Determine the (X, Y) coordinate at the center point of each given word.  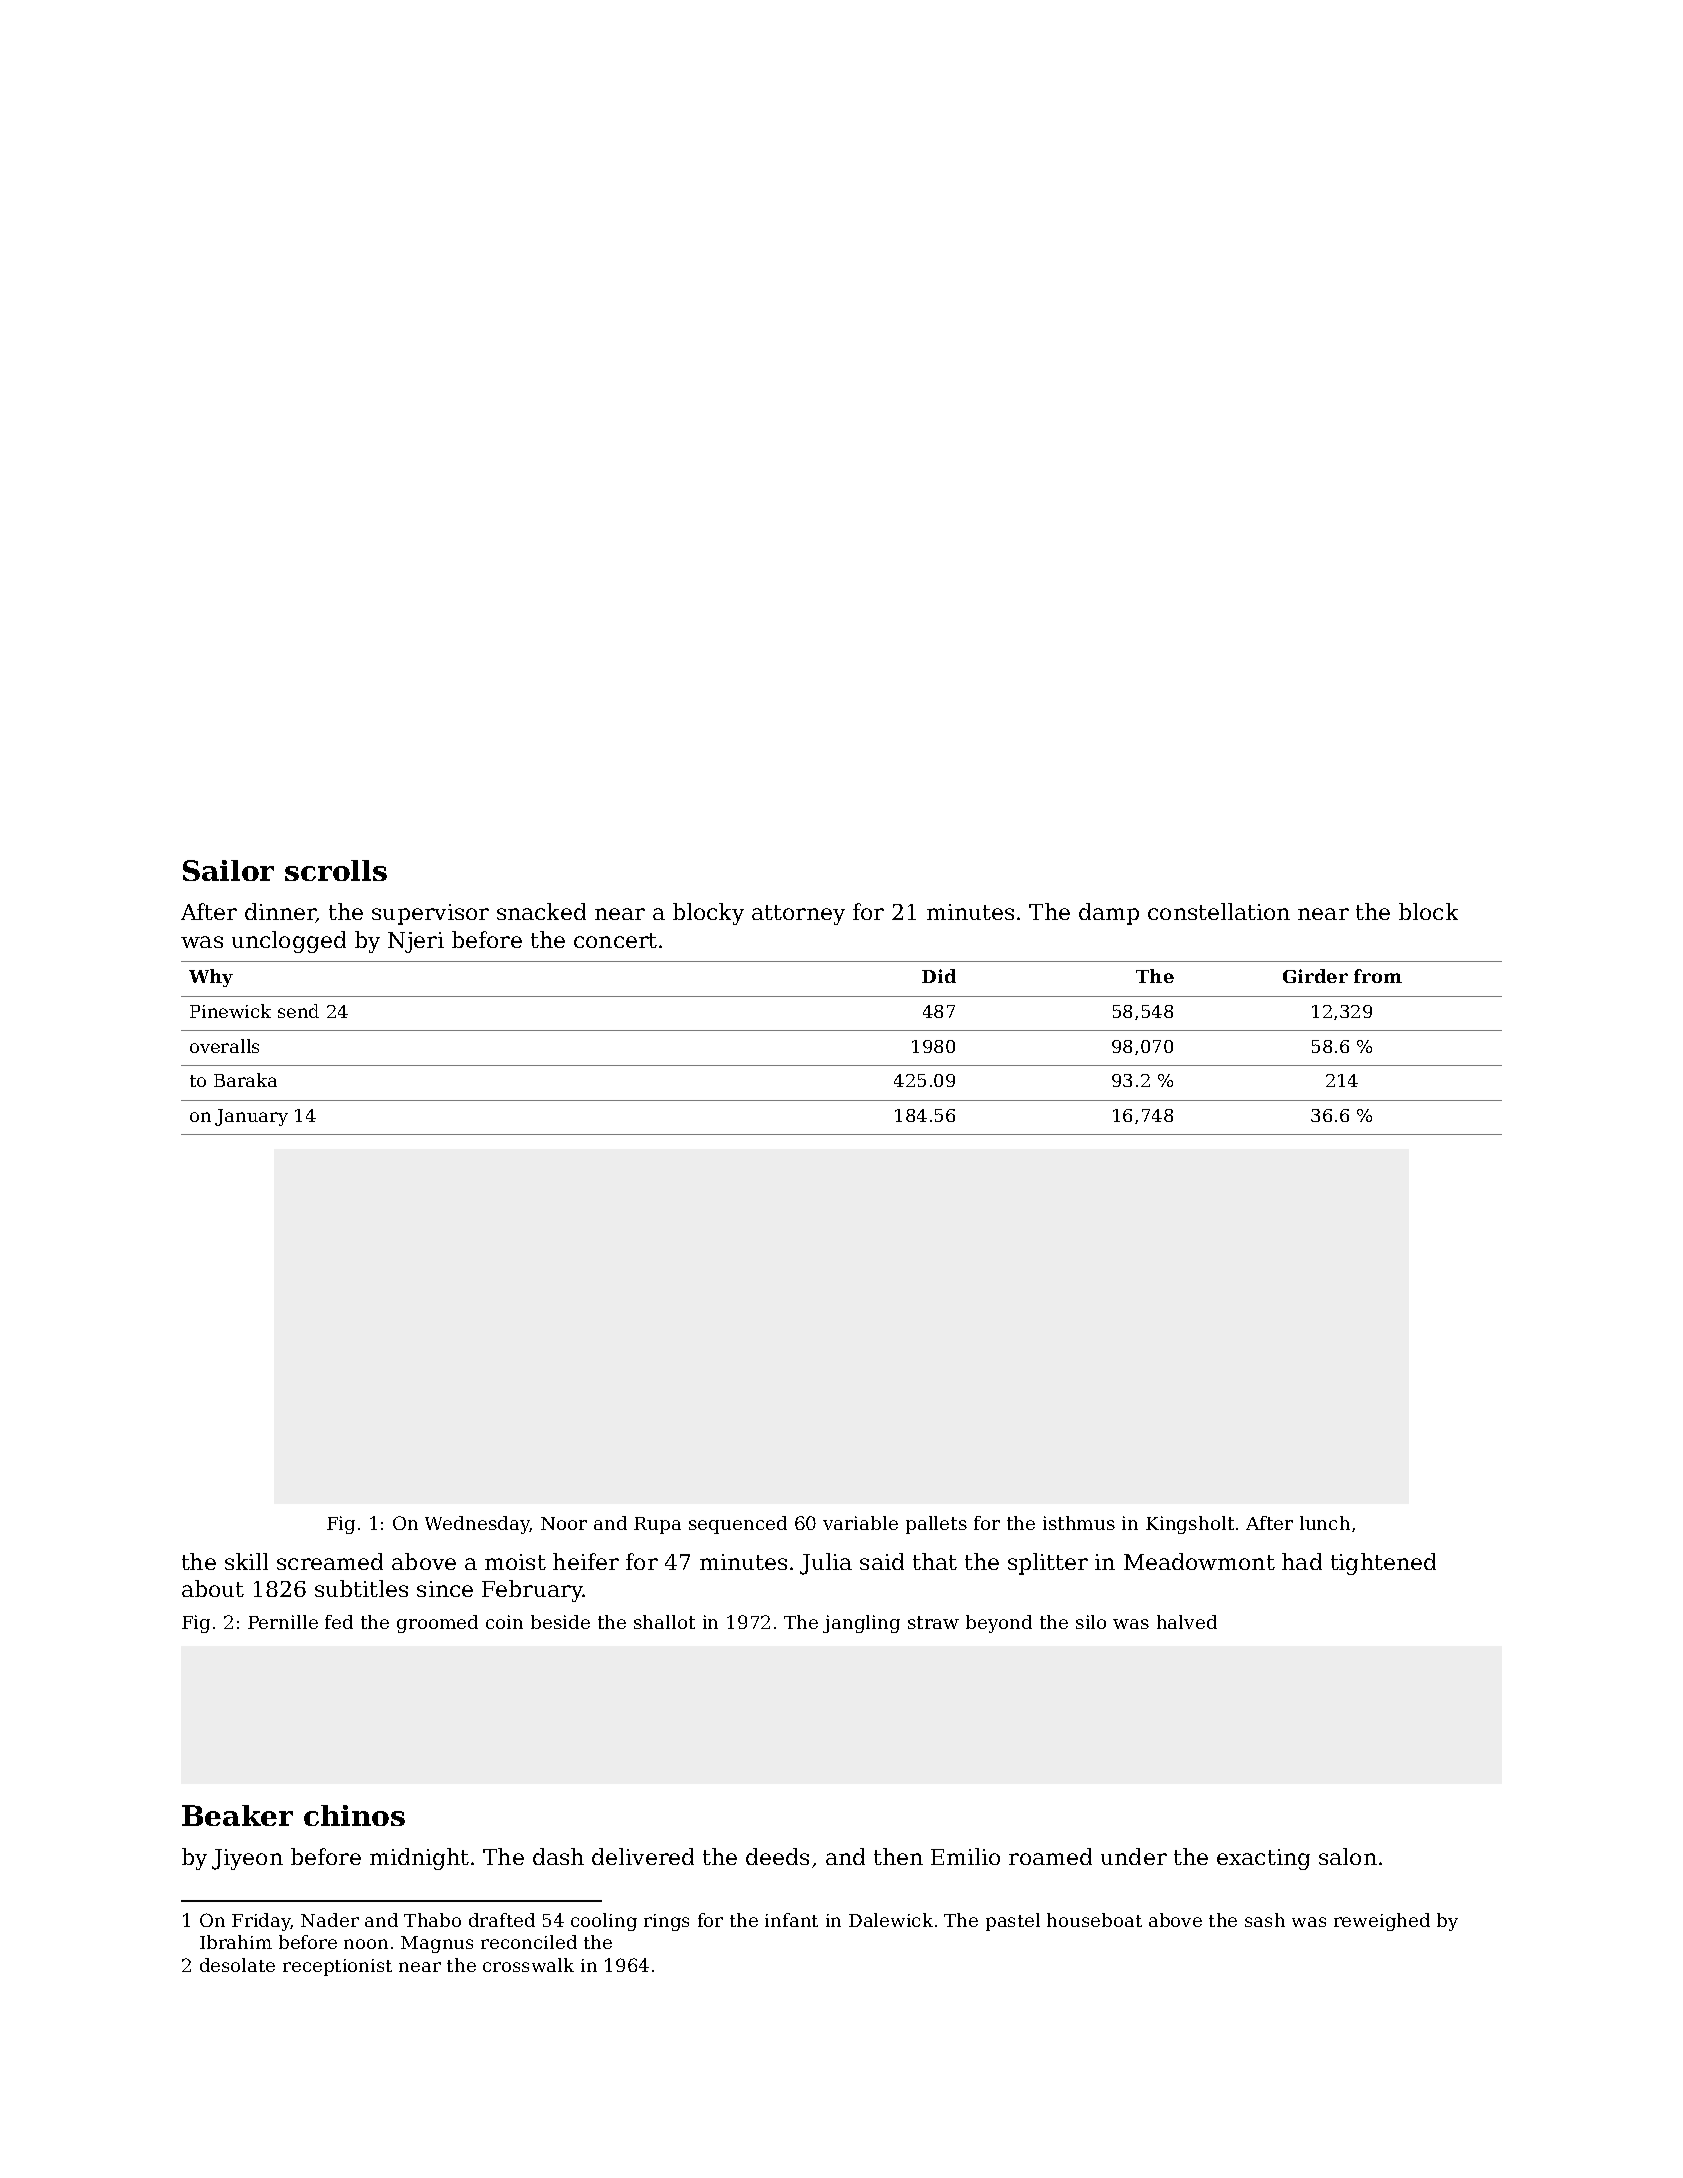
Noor (564, 1523)
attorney (798, 915)
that (935, 1561)
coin (504, 1622)
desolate (237, 1965)
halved (1187, 1622)
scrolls (336, 870)
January (251, 1117)
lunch (1325, 1523)
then (898, 1856)
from (1378, 976)
